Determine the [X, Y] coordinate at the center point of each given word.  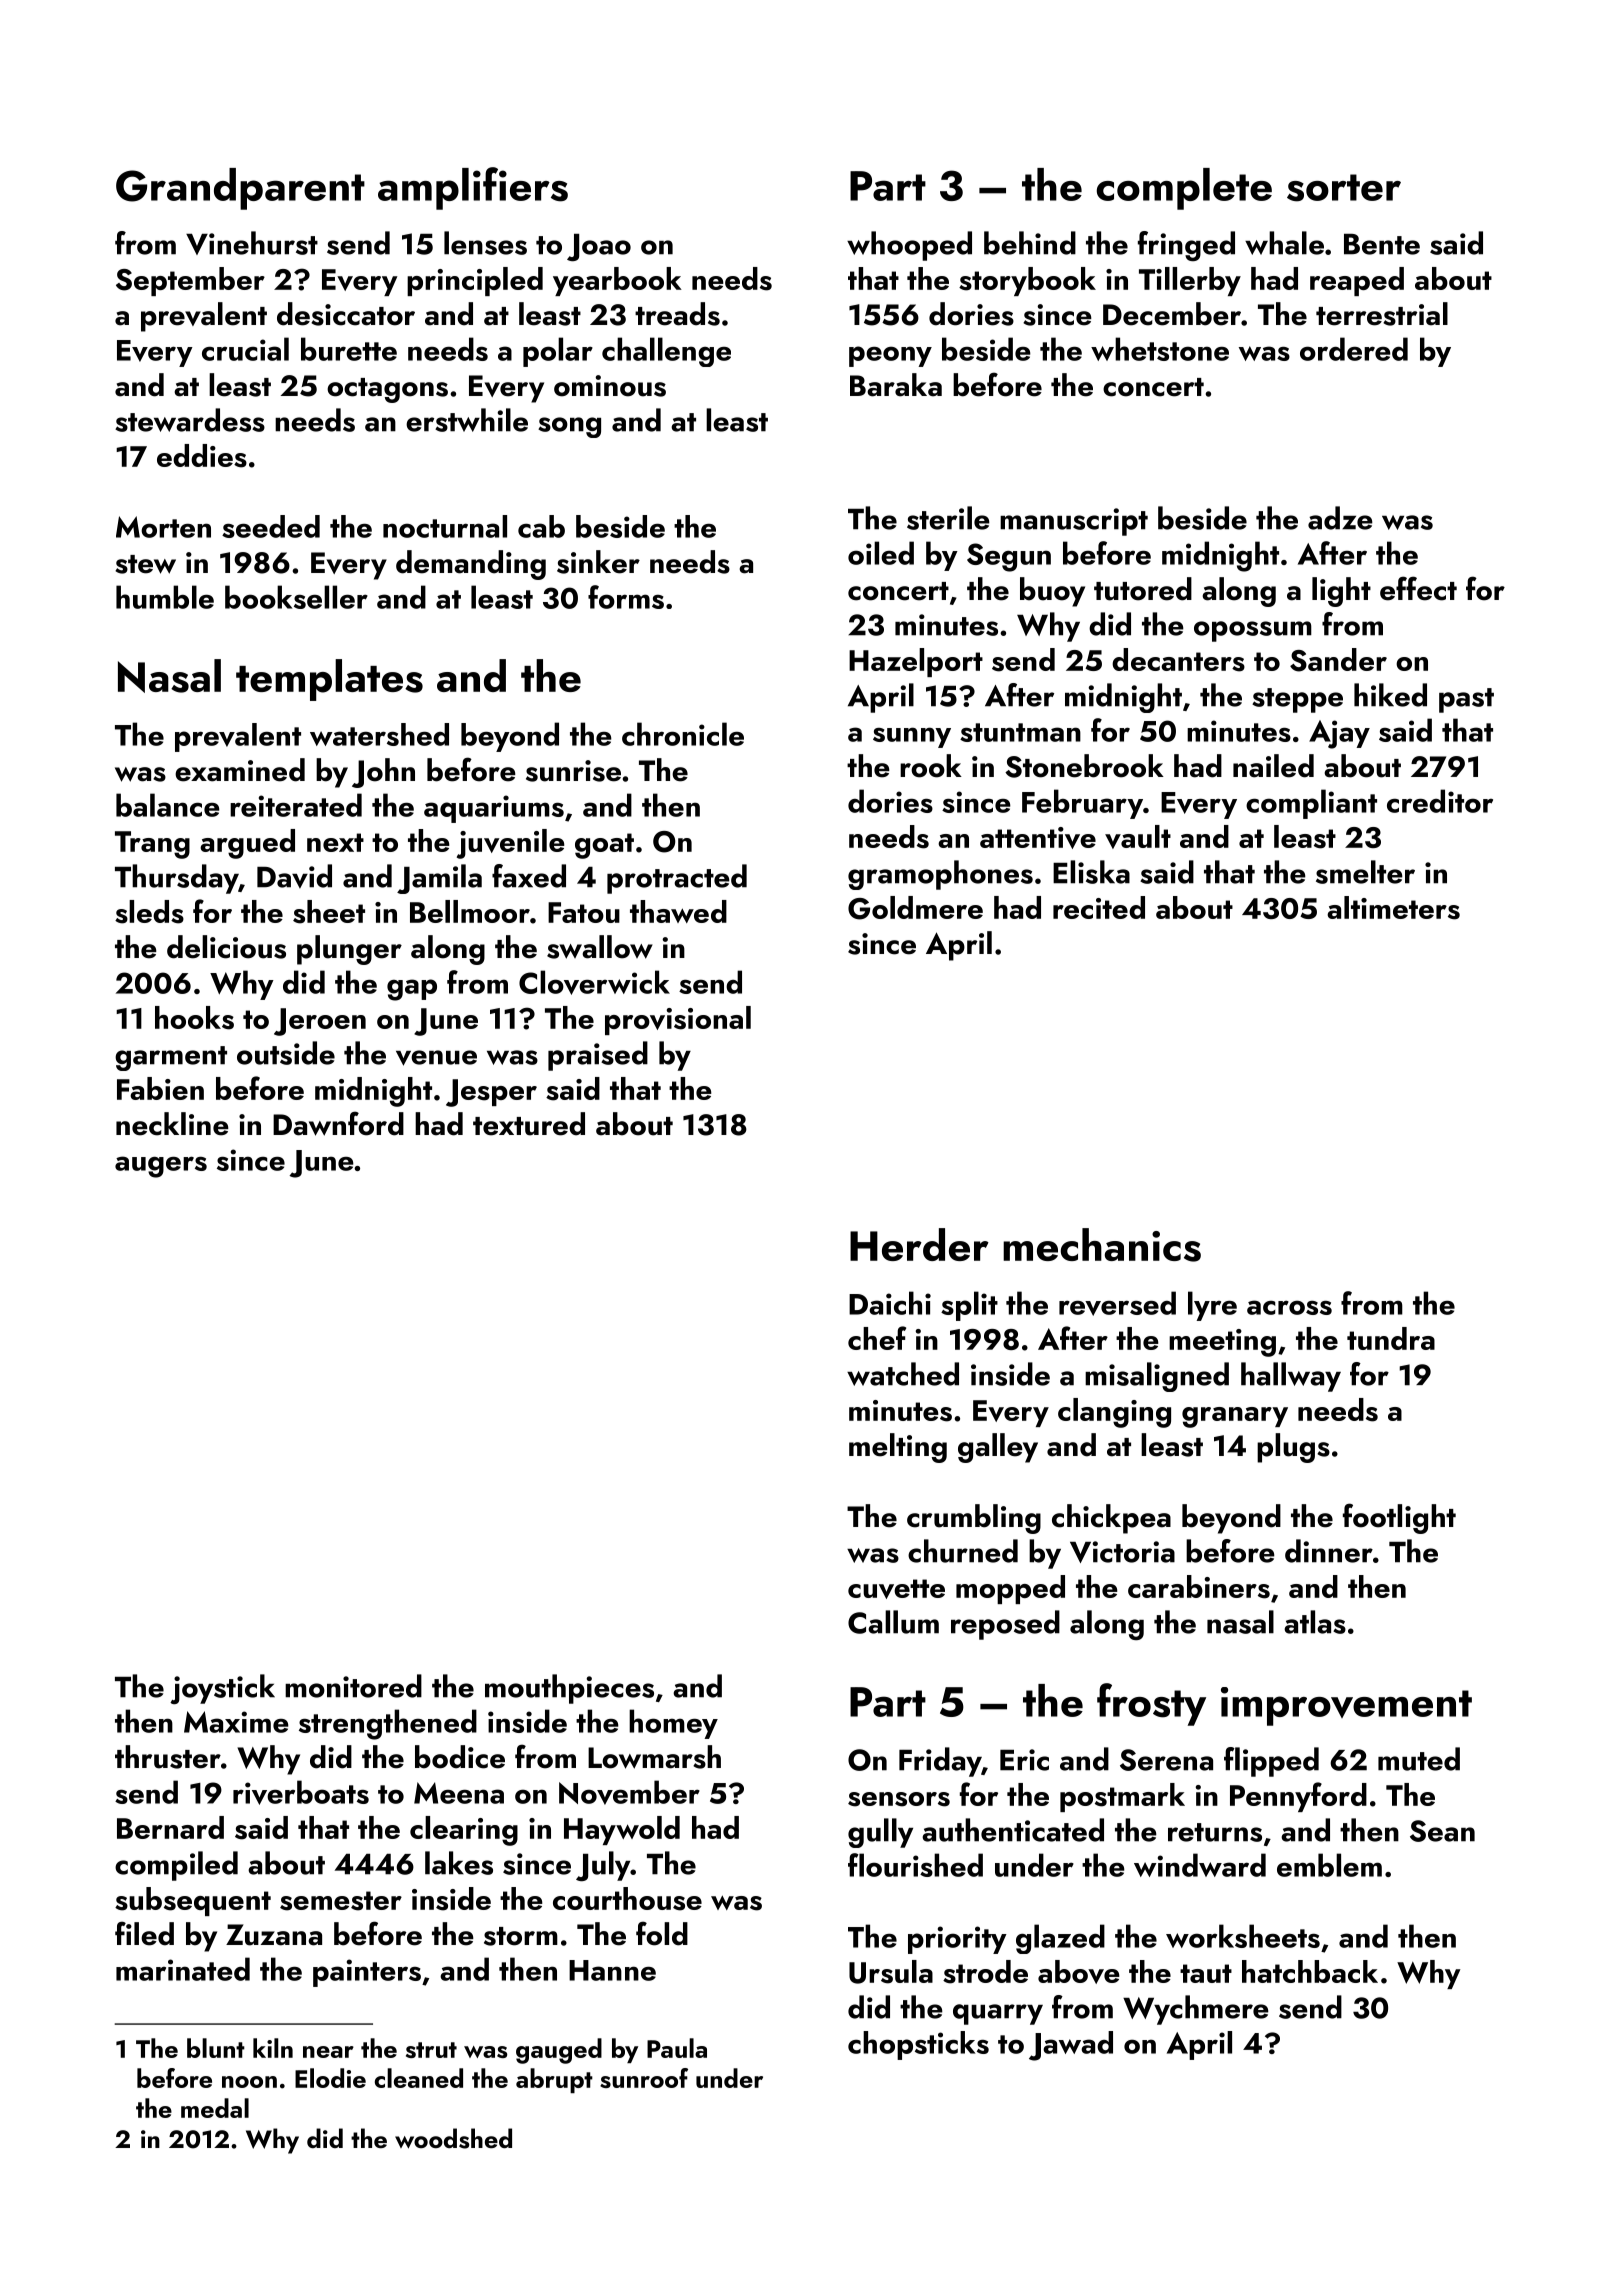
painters [367, 1973]
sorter [1344, 188]
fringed [1186, 246]
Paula [677, 2048]
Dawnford [338, 1123]
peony [890, 356]
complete [1184, 189]
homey [673, 1724]
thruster [168, 1757]
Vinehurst [252, 243]
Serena [1166, 1760]
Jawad [1071, 2046]
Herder [919, 1244]
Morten [163, 527]
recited [1099, 907]
